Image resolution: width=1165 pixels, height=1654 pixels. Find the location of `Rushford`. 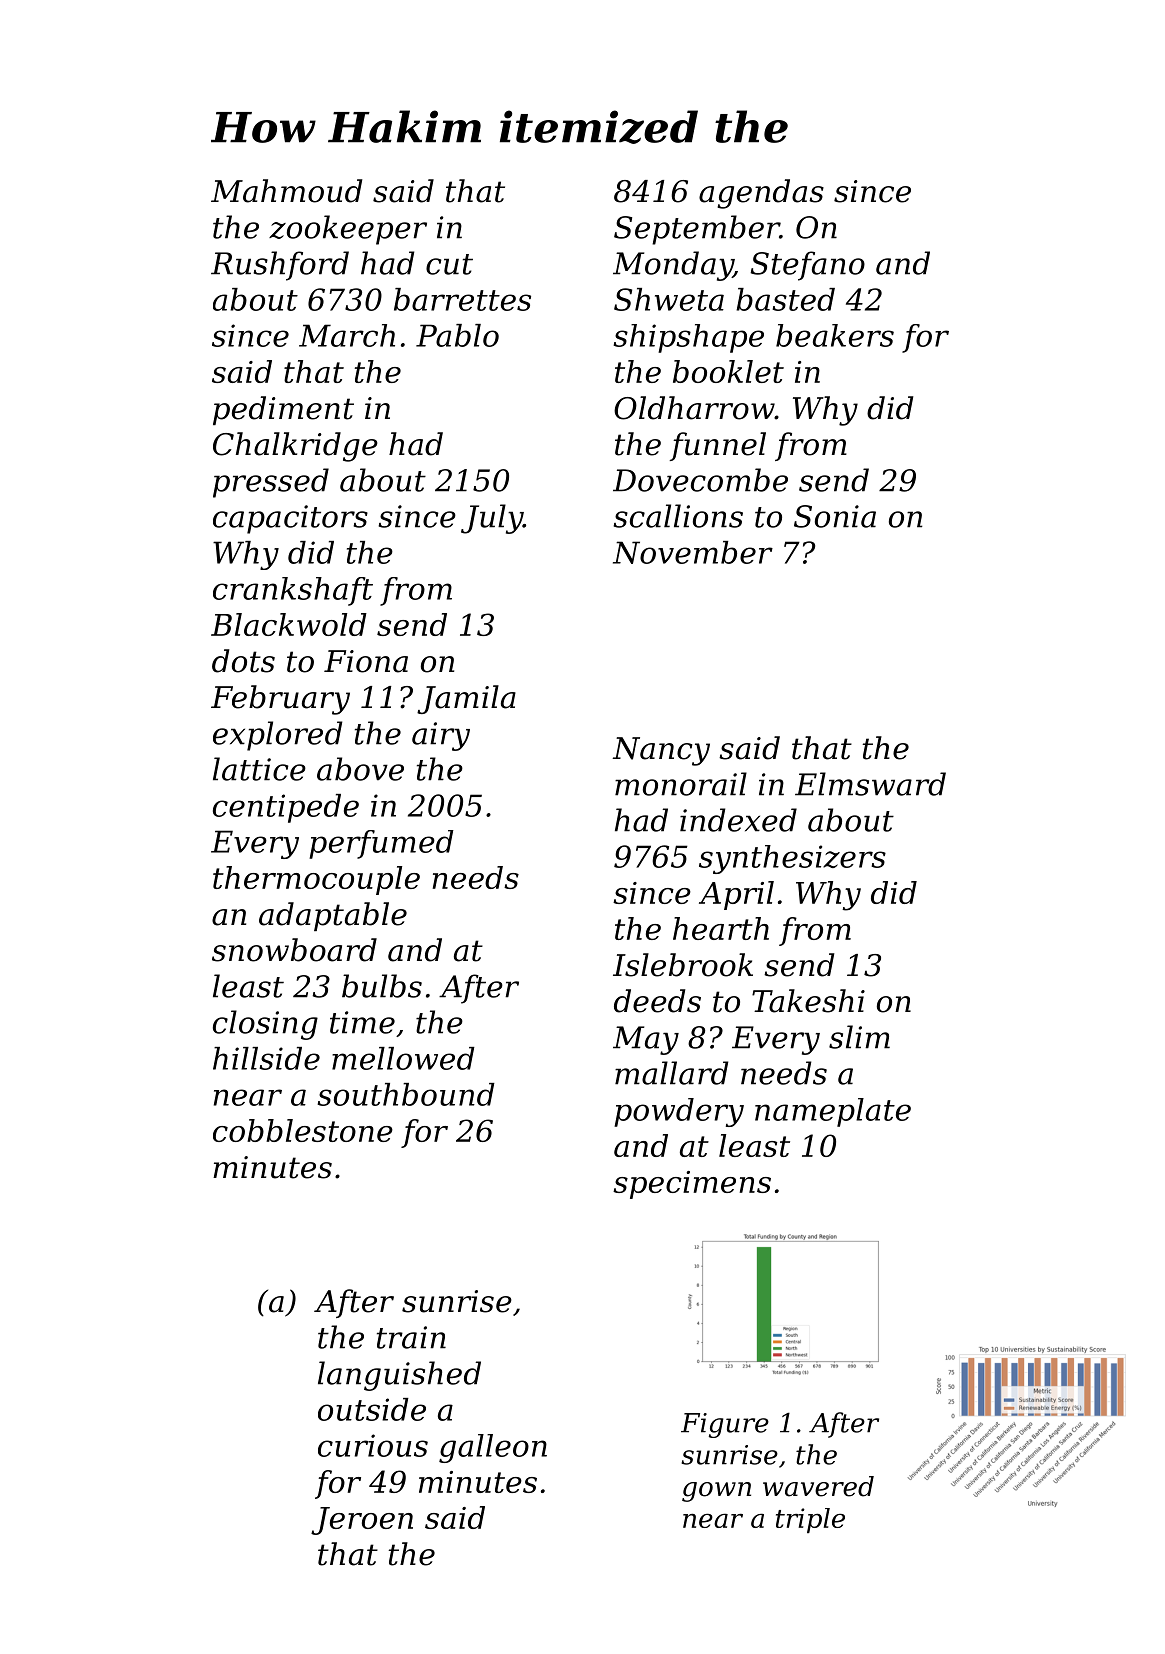

Rushford is located at coordinates (280, 266).
